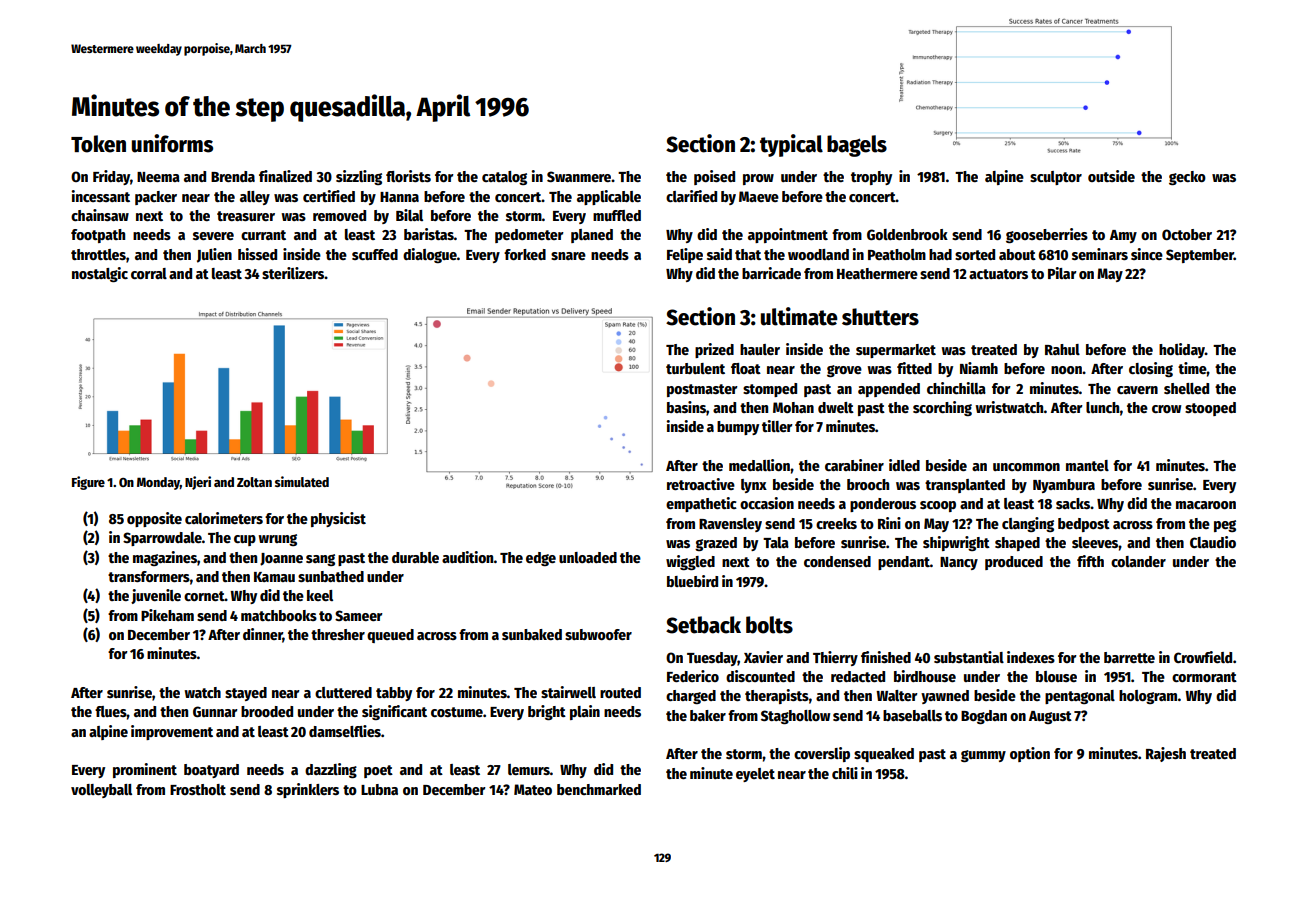 Image resolution: width=1308 pixels, height=924 pixels. Describe the element at coordinates (1187, 178) in the page. I see `gecko` at that location.
